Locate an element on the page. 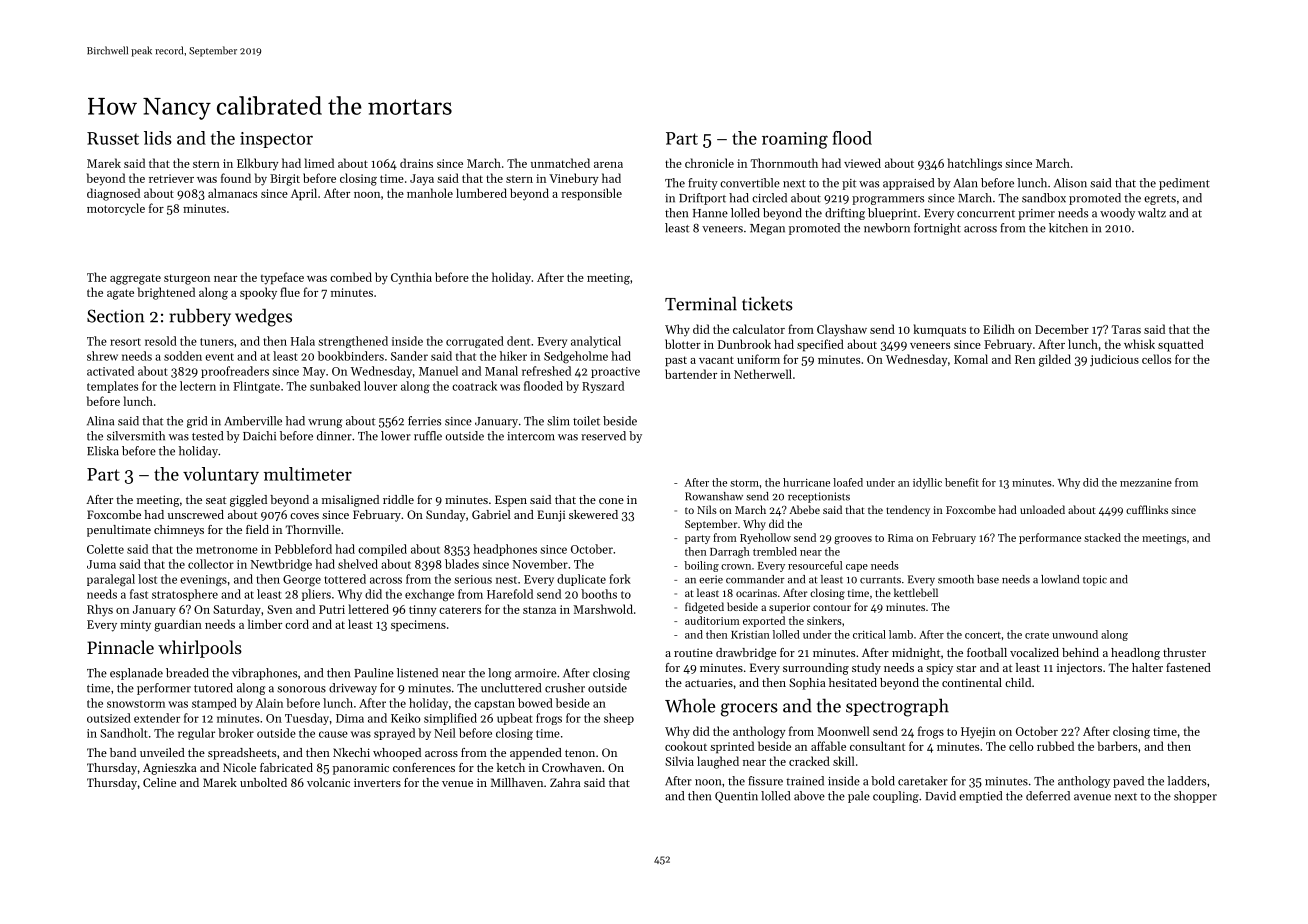 This document has height=924, width=1308. Celine is located at coordinates (159, 782).
